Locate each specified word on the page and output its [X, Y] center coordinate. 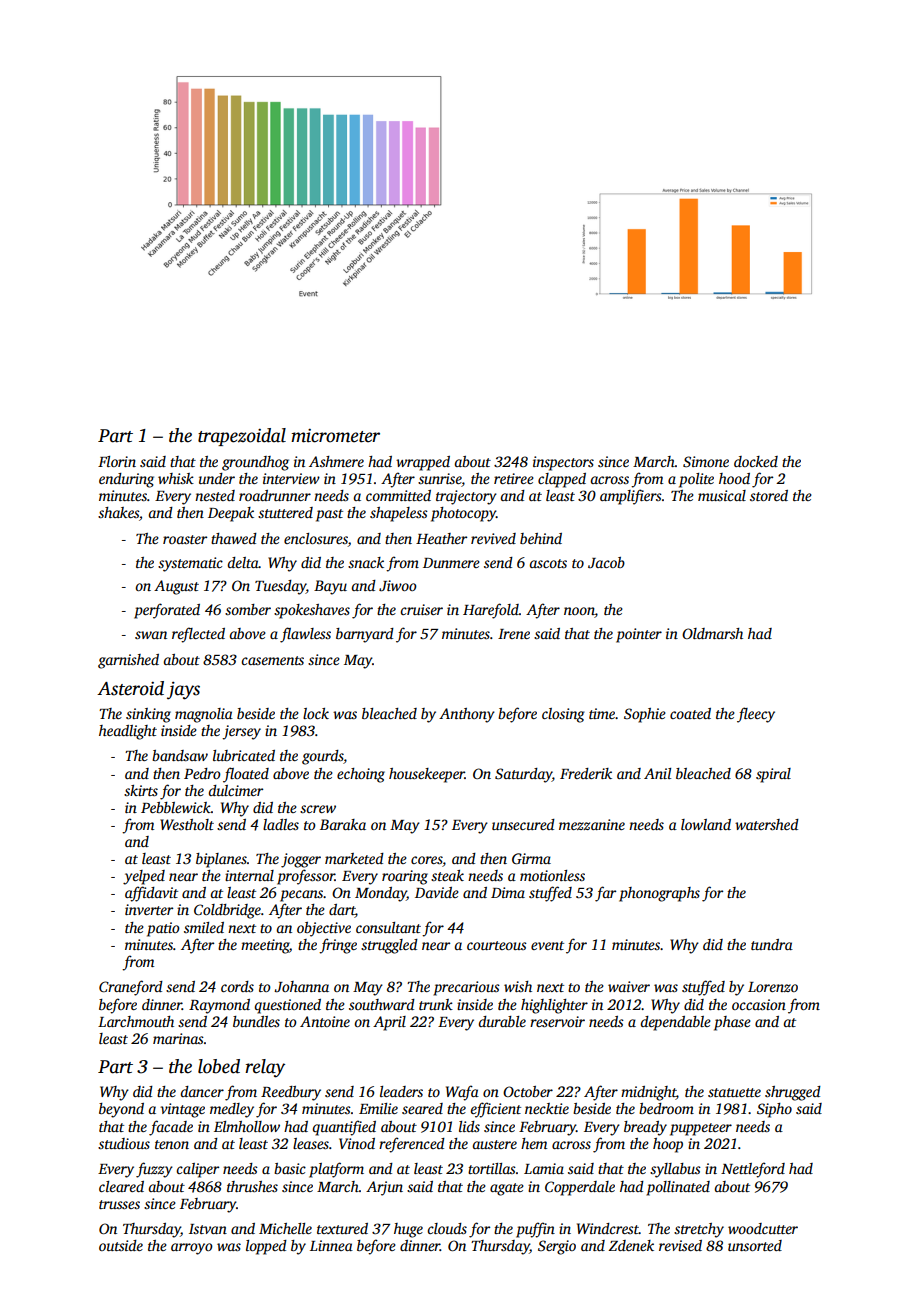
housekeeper [427, 775]
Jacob [606, 562]
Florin [117, 461]
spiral [773, 775]
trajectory [466, 497]
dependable [675, 1023]
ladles [281, 824]
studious [124, 1143]
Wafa [462, 1093]
